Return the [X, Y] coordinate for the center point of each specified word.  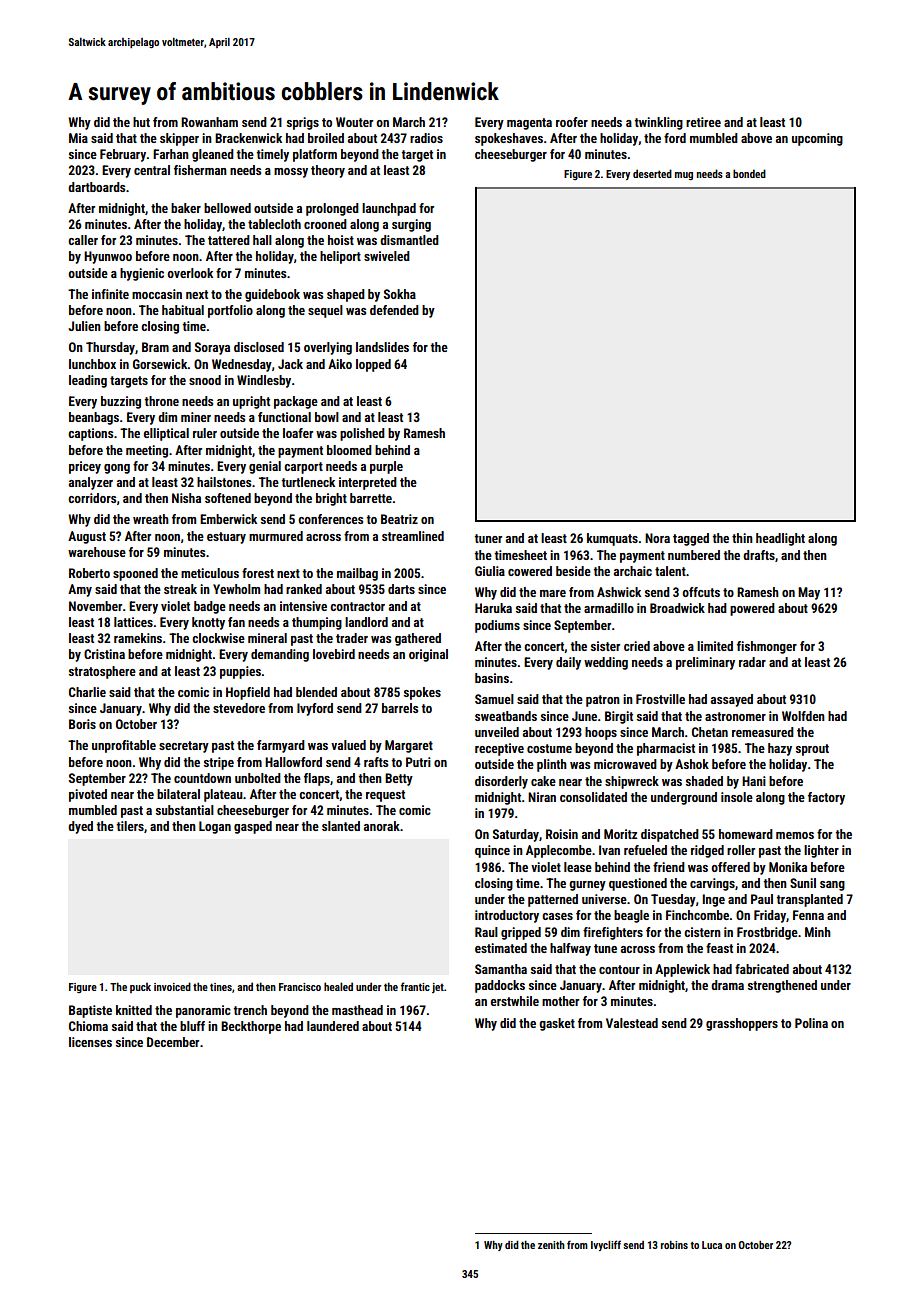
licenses [90, 1042]
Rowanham [209, 122]
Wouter [354, 122]
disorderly [501, 782]
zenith [551, 1245]
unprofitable [124, 746]
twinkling [658, 123]
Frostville [660, 699]
